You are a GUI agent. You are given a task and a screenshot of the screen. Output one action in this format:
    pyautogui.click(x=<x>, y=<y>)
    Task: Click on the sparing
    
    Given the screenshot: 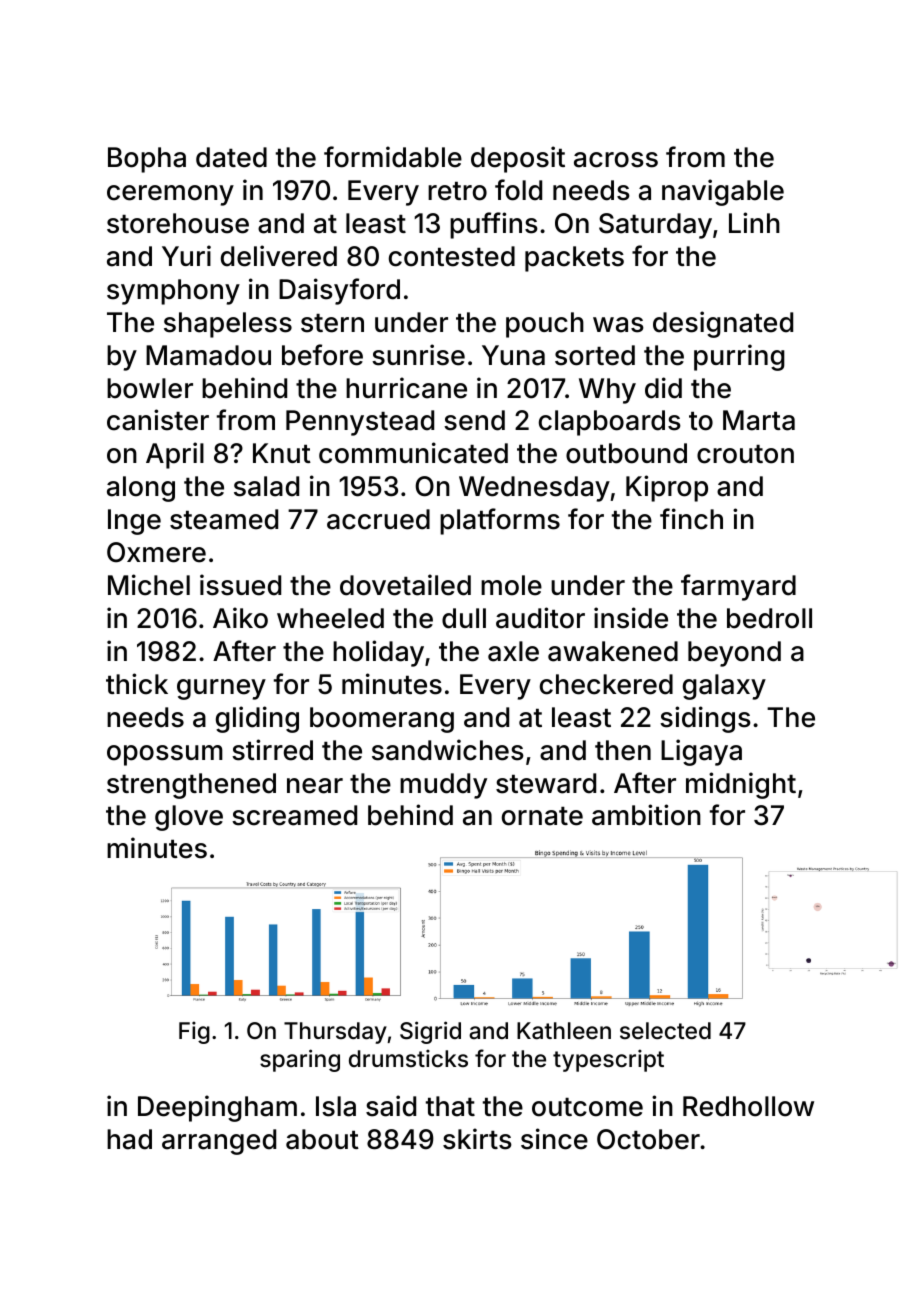 What is the action you would take?
    pyautogui.click(x=300, y=1060)
